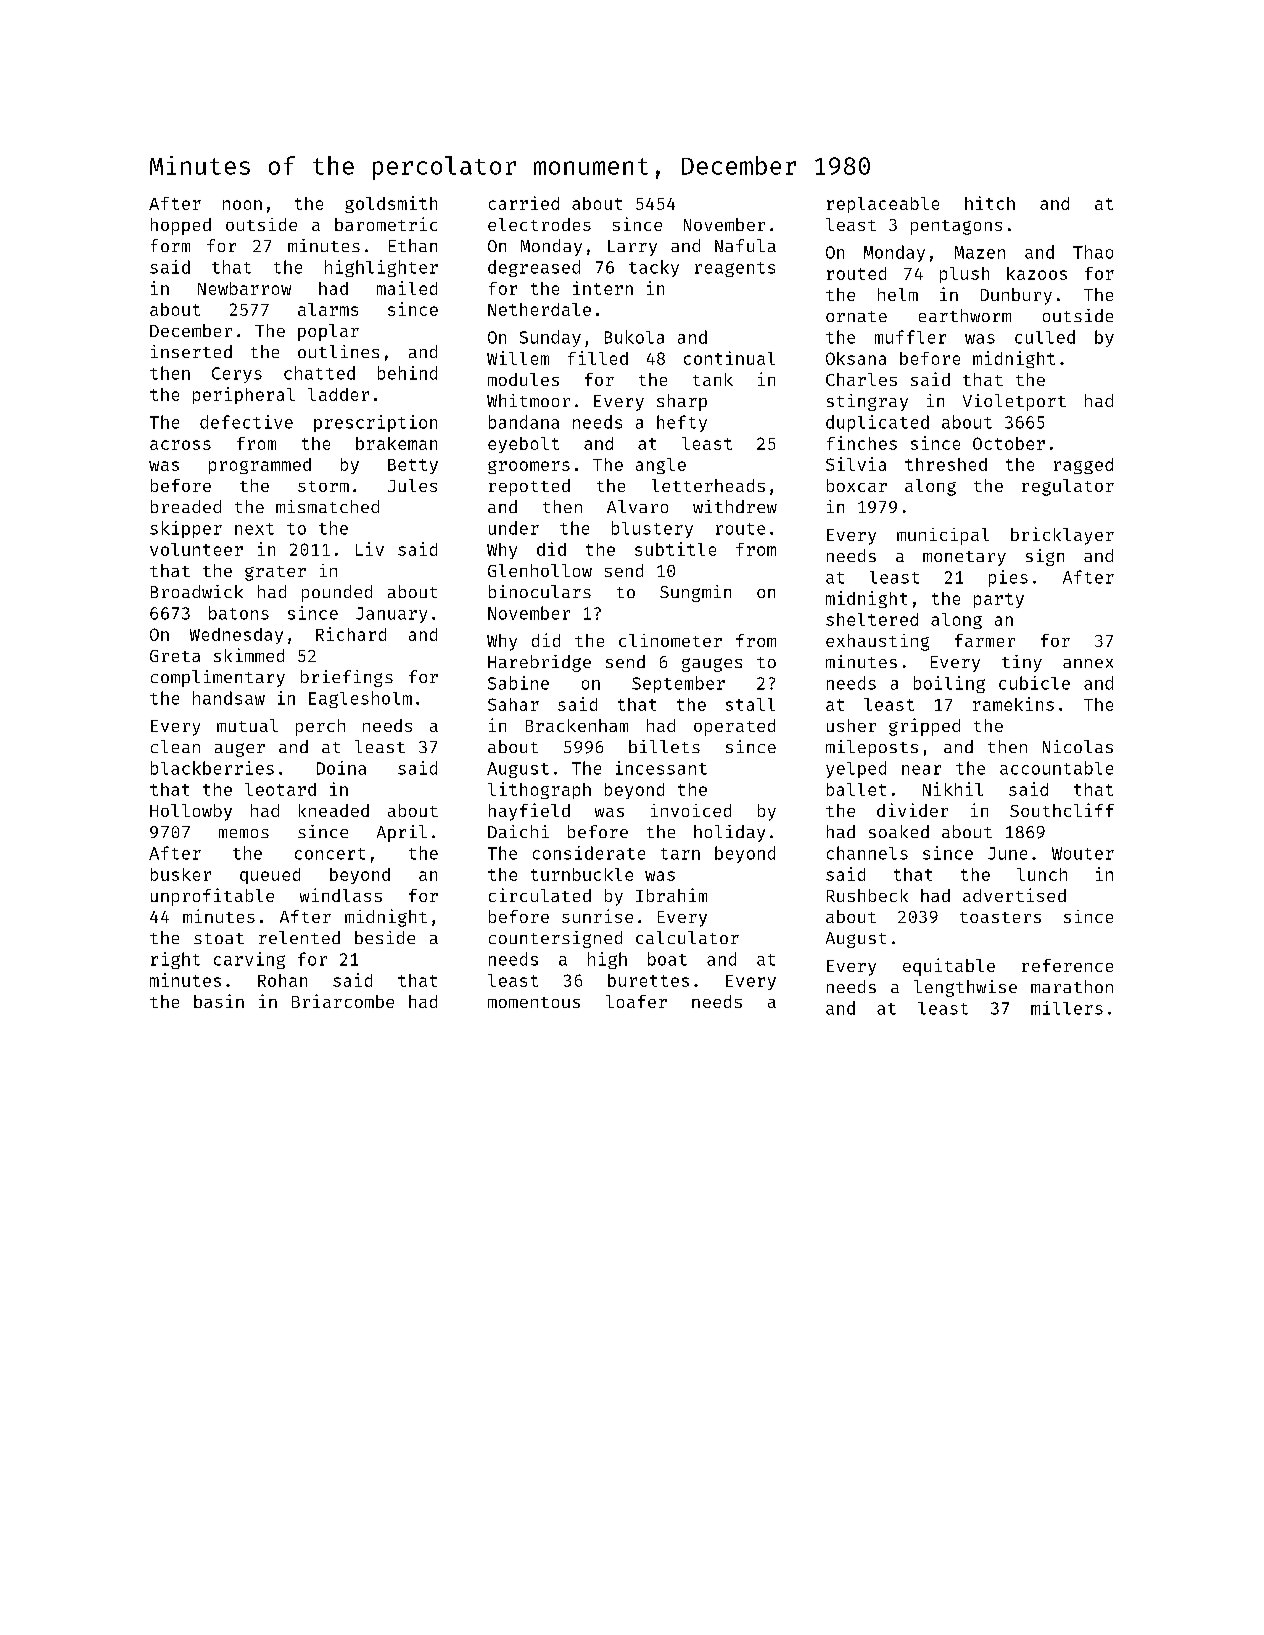 The height and width of the image is (1635, 1264). Describe the element at coordinates (343, 1001) in the image. I see `Briarcombe` at that location.
